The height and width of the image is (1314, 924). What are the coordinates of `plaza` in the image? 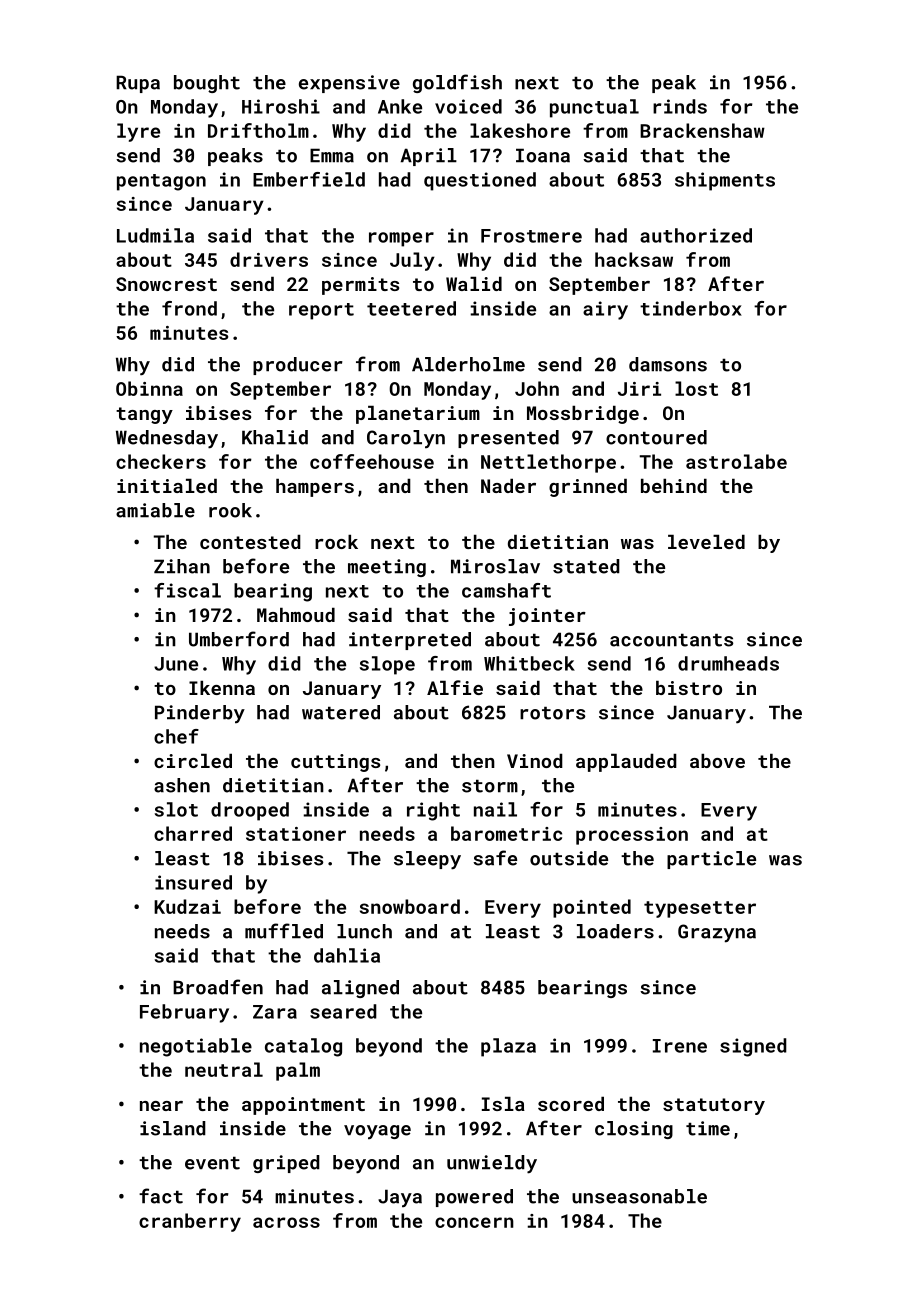 It's located at (508, 1047).
